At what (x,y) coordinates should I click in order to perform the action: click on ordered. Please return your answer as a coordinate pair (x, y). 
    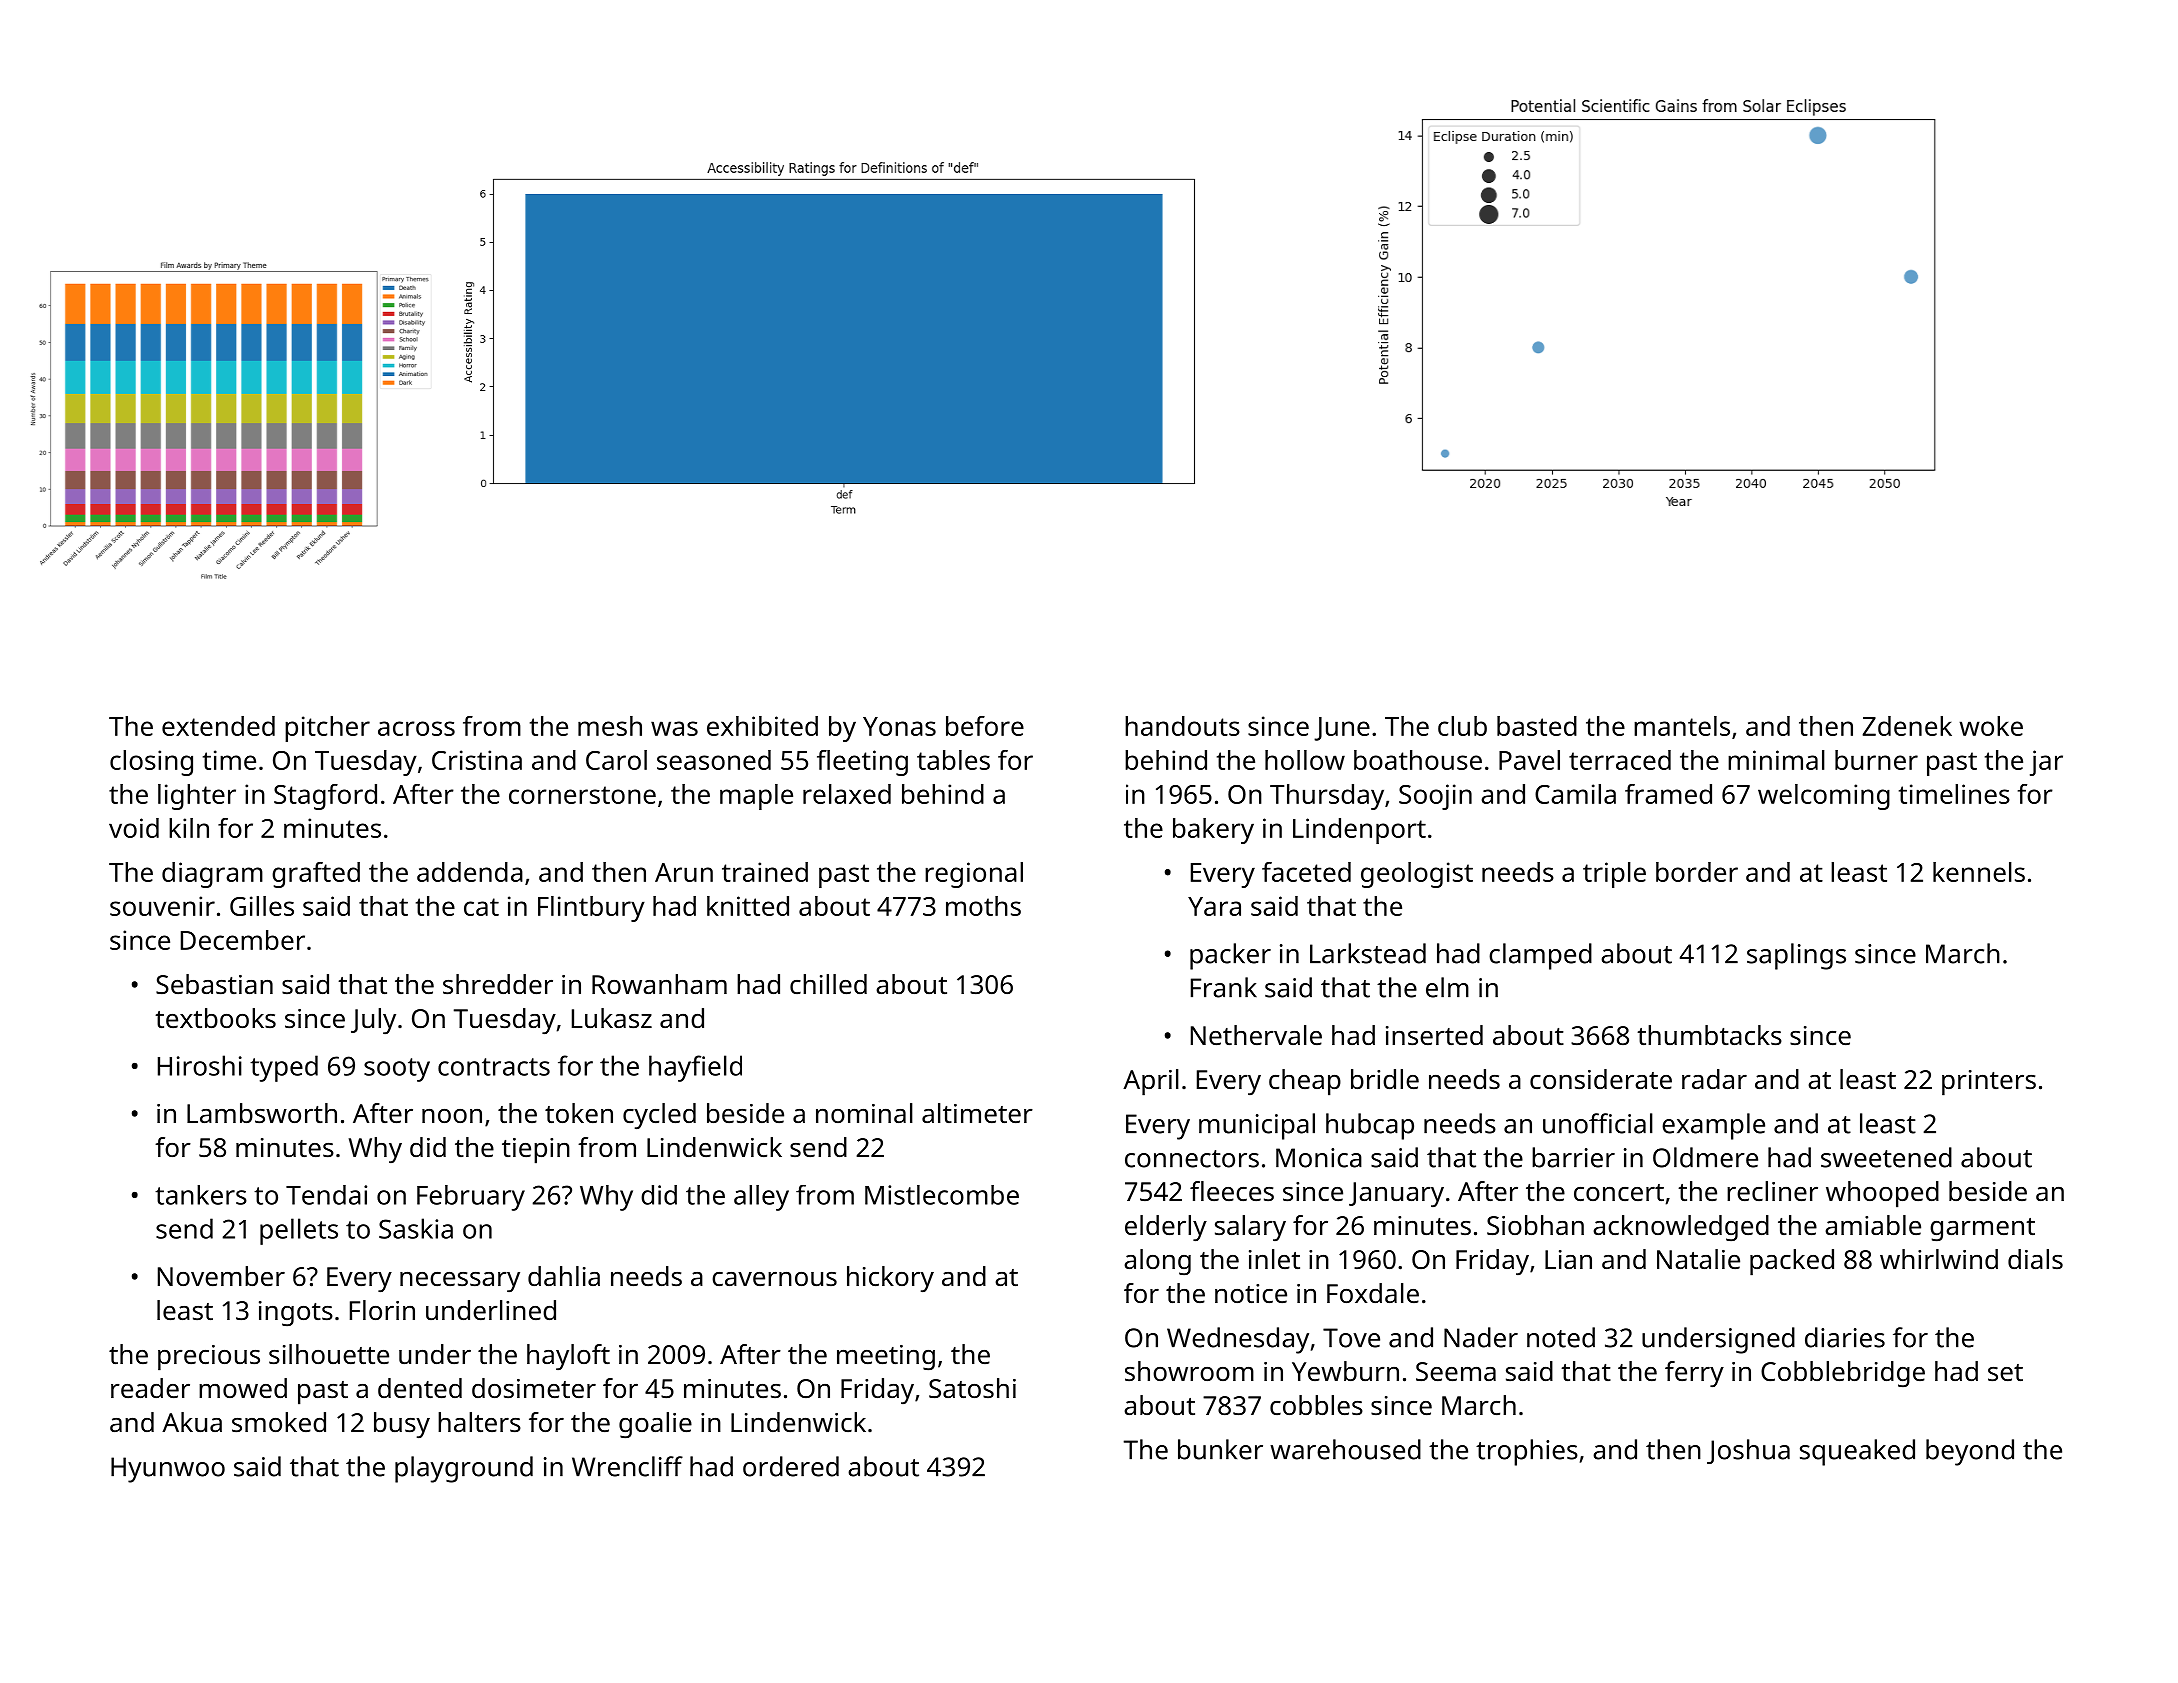
    Looking at the image, I should click on (791, 1466).
